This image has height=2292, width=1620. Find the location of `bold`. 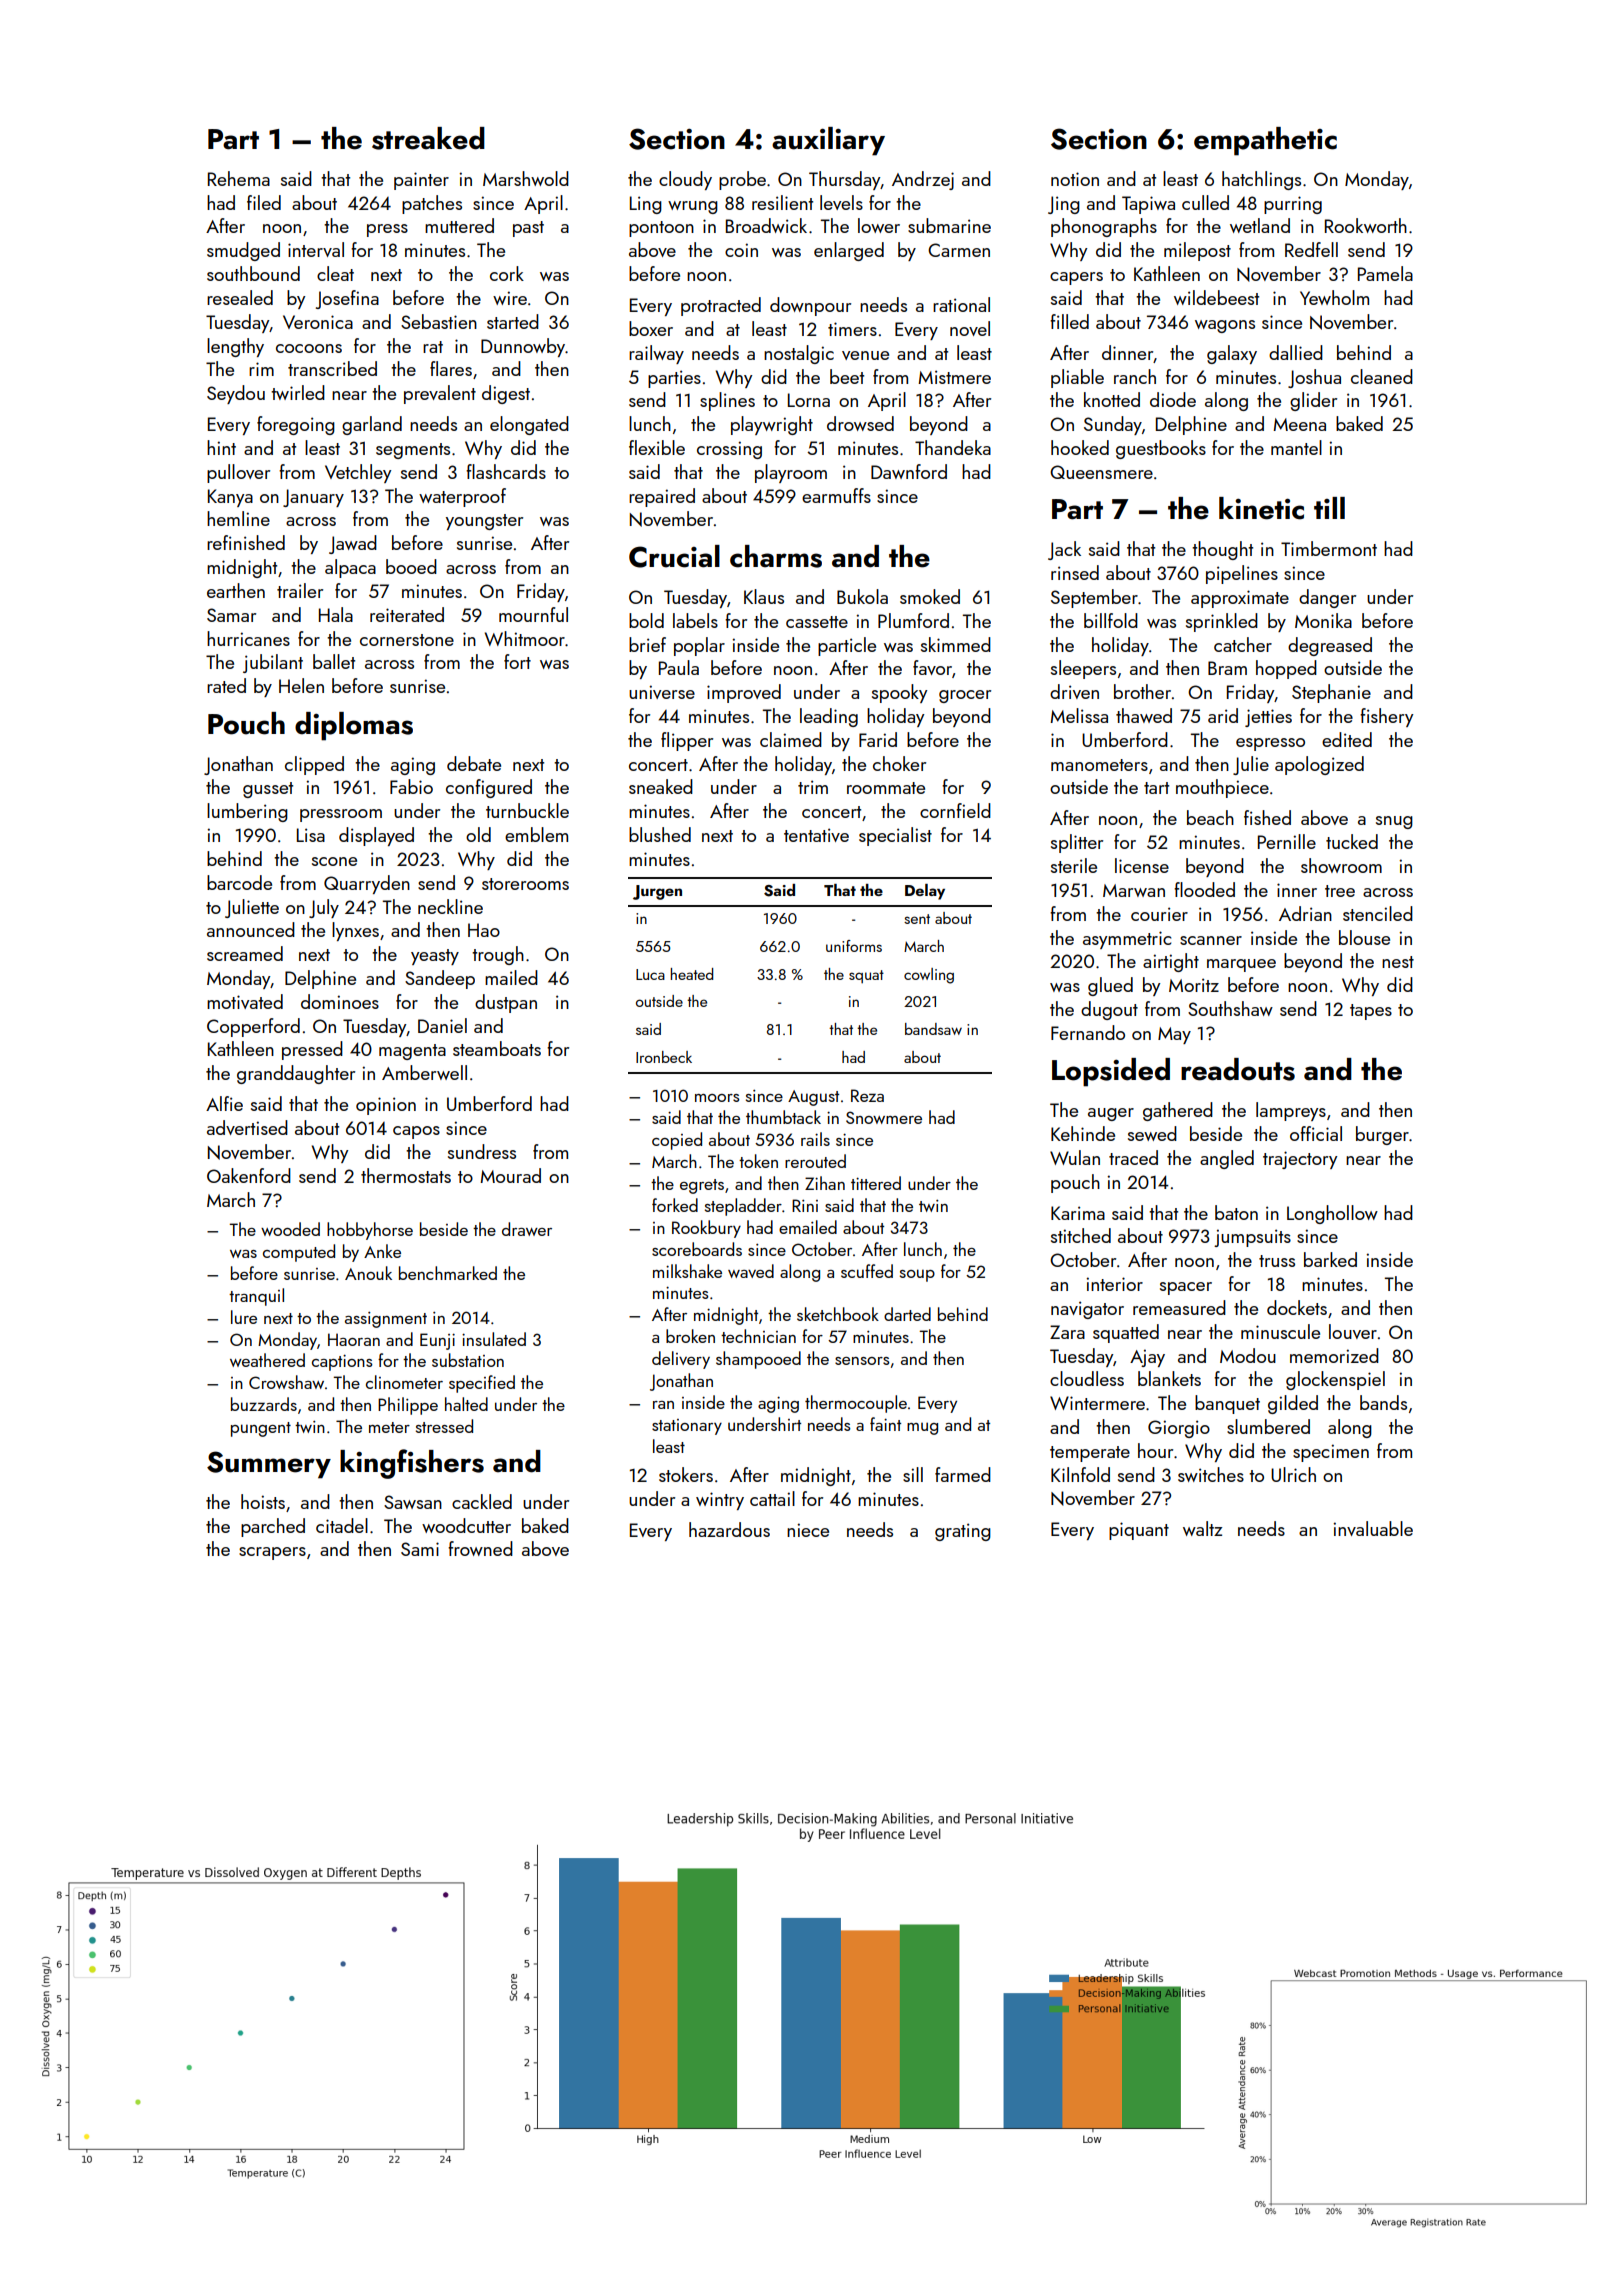

bold is located at coordinates (646, 620).
